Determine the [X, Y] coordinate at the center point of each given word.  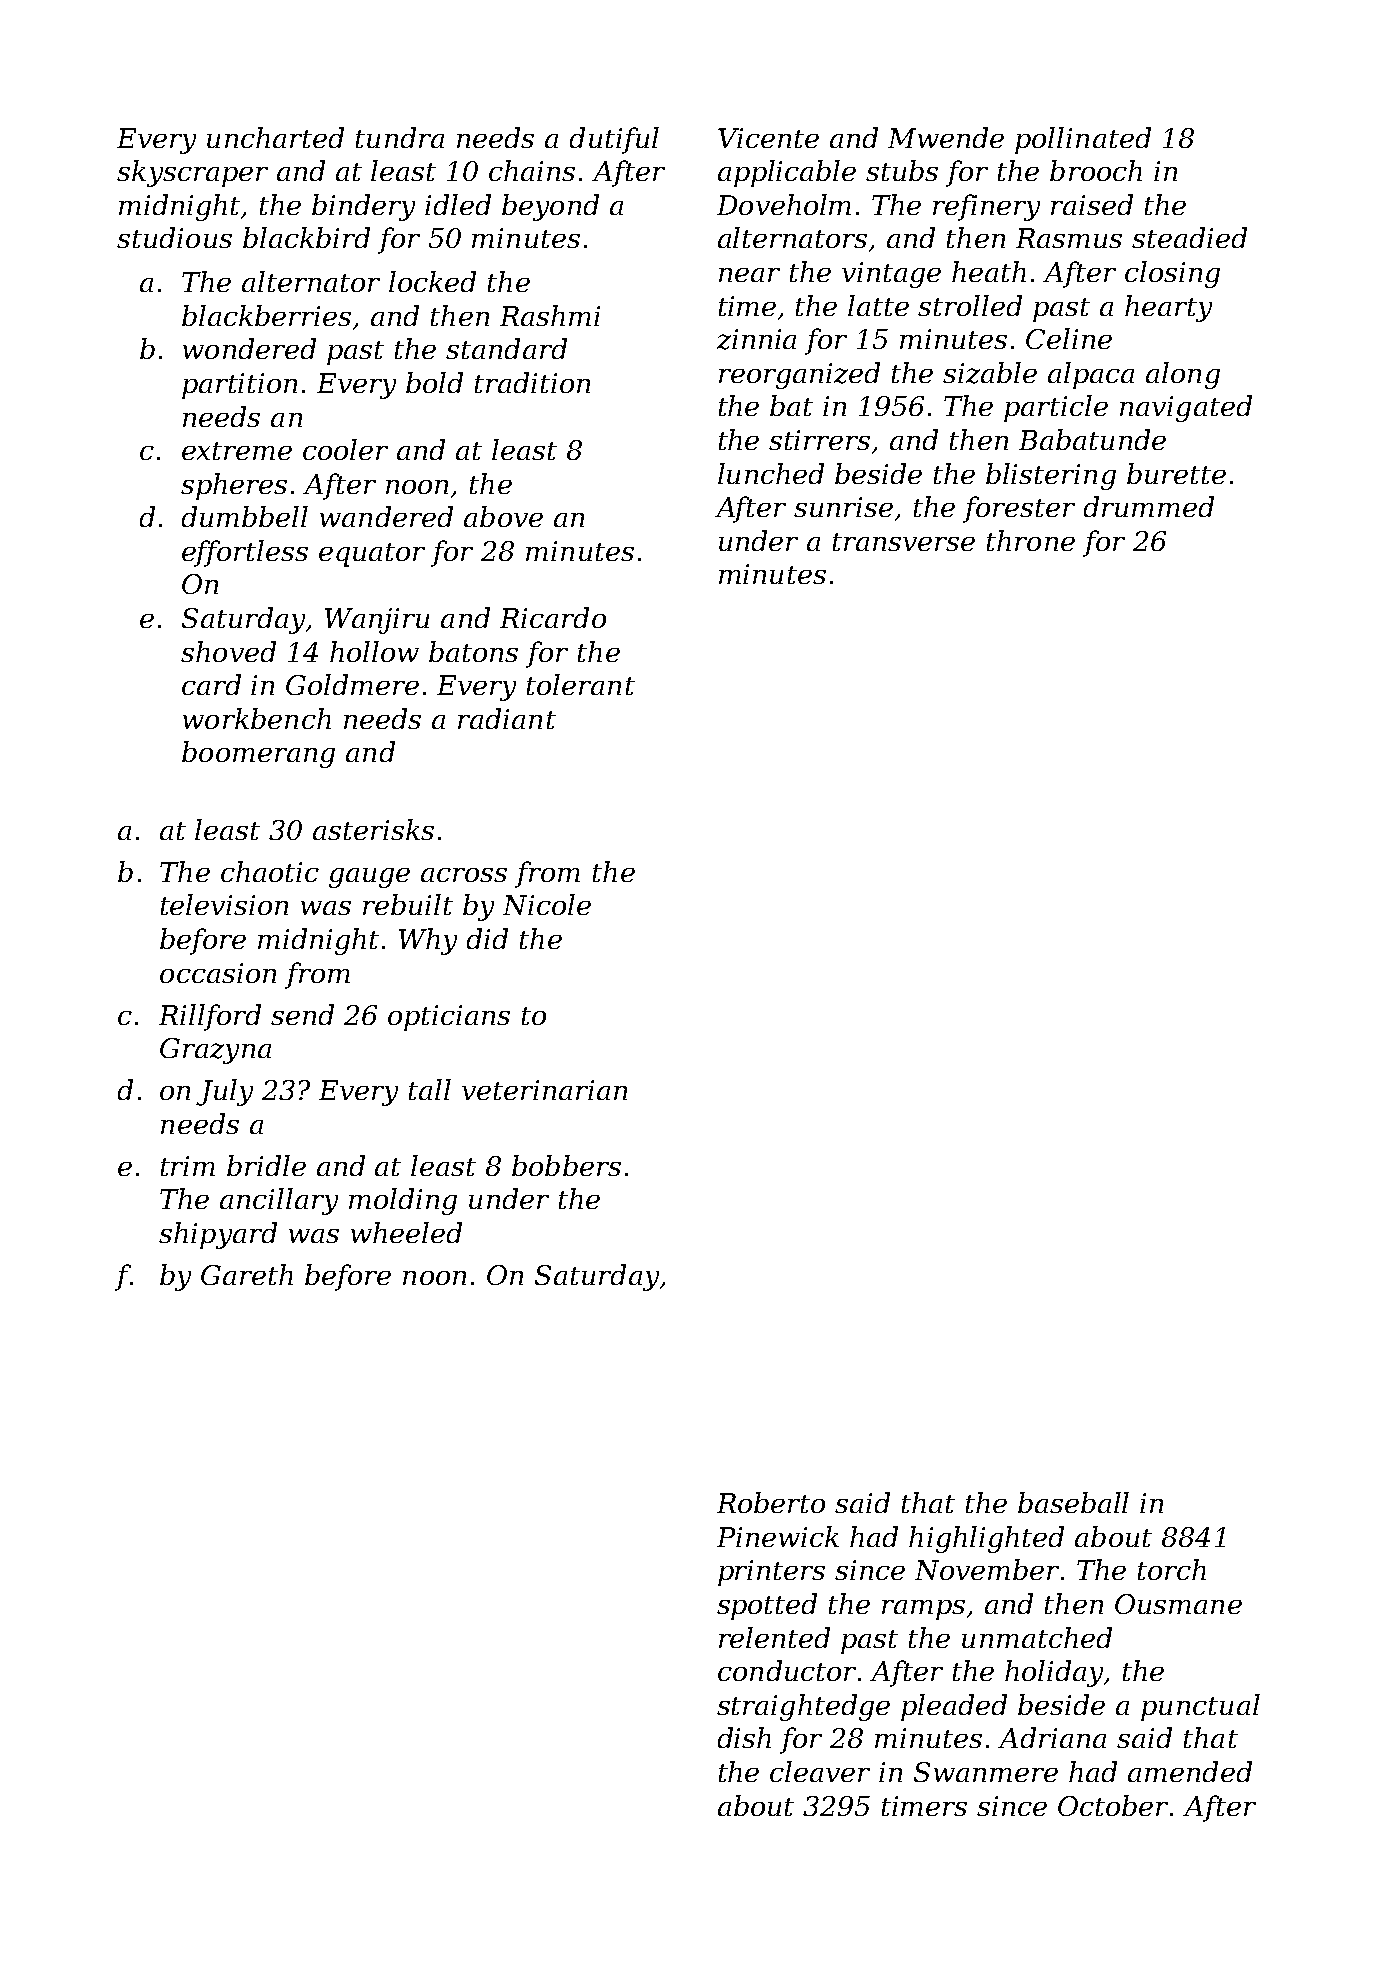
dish [744, 1737]
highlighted [986, 1539]
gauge [369, 878]
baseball [1073, 1502]
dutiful [614, 140]
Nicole [547, 904]
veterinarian [544, 1090]
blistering [1051, 476]
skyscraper [192, 173]
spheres [234, 486]
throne [1031, 540]
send [302, 1014]
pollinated [1083, 140]
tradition [532, 382]
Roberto [771, 1502]
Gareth [247, 1274]
